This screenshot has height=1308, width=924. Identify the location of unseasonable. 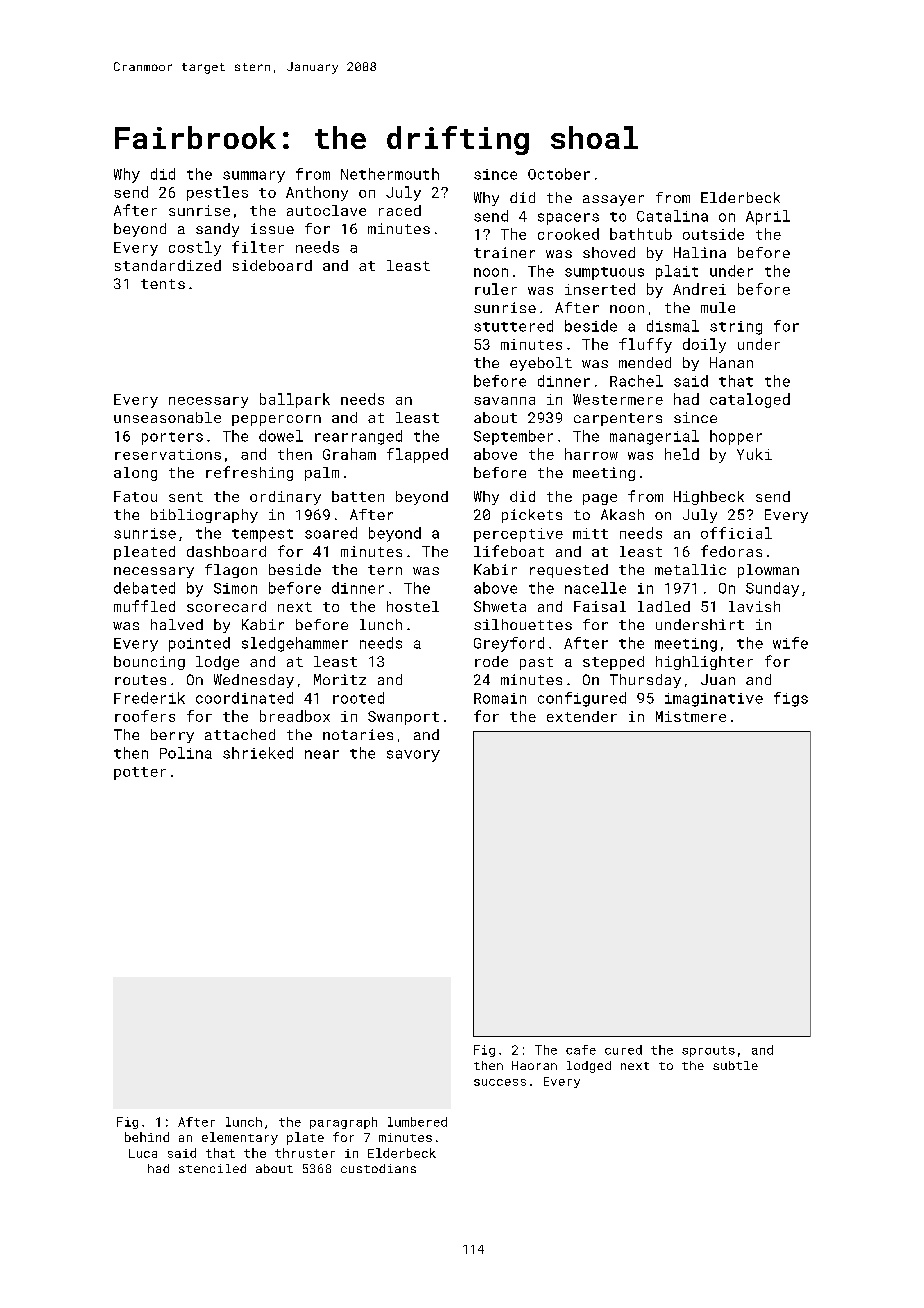
(167, 417).
